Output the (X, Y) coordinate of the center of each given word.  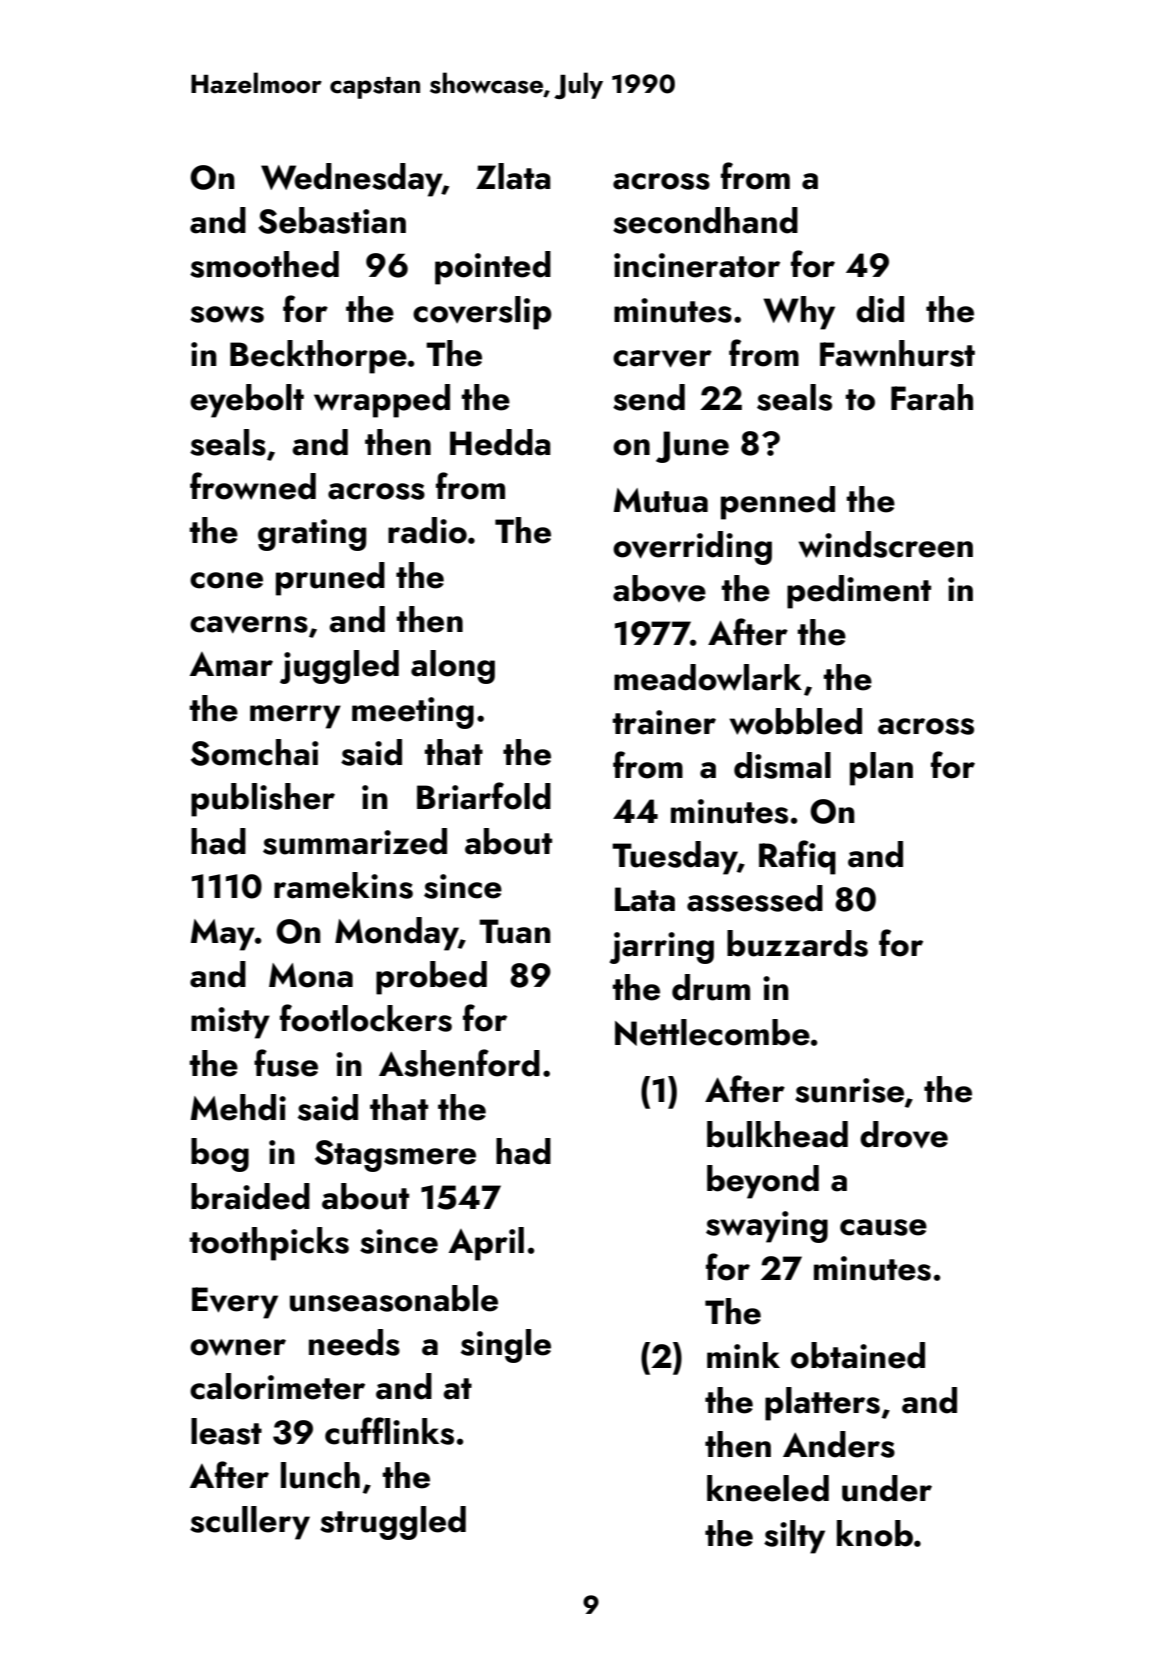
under (887, 1488)
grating (312, 535)
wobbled (795, 721)
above (659, 588)
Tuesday (675, 858)
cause (883, 1227)
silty (794, 1537)
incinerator (697, 265)
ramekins (343, 885)
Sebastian (332, 220)
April (486, 1244)
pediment (859, 592)
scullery (250, 1523)
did (880, 309)
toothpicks (269, 1244)
